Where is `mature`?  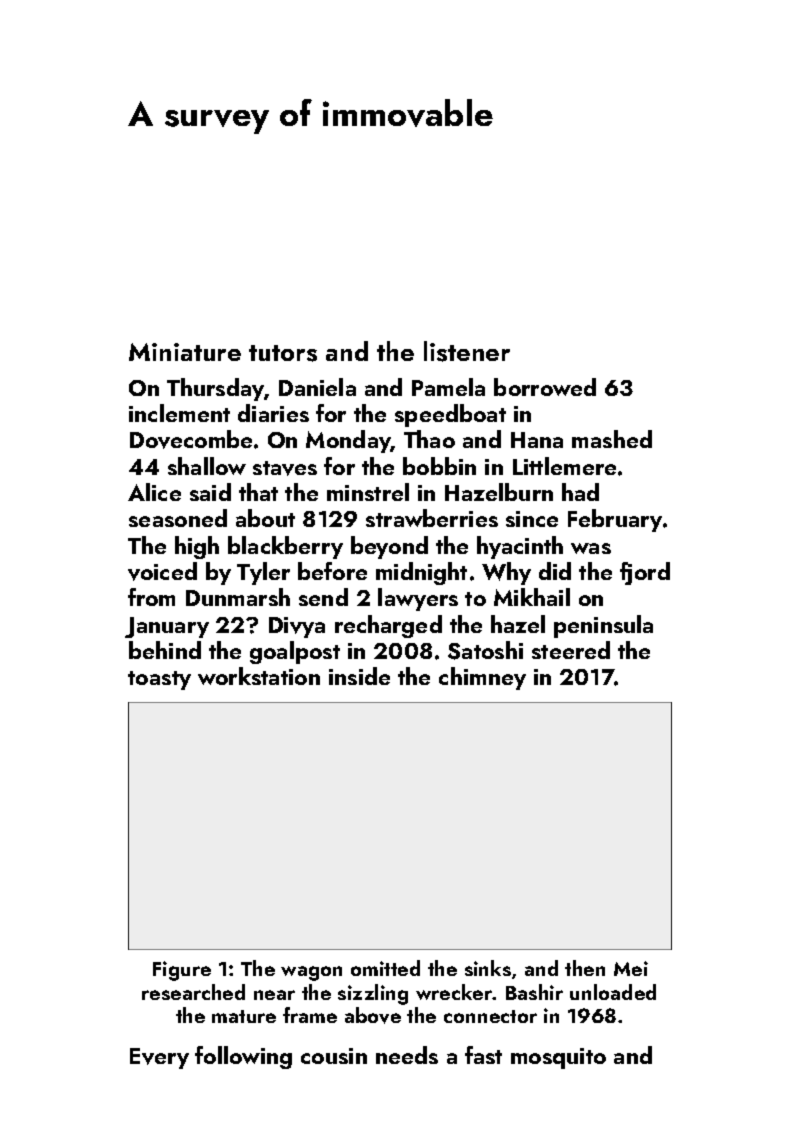
mature is located at coordinates (244, 1016).
